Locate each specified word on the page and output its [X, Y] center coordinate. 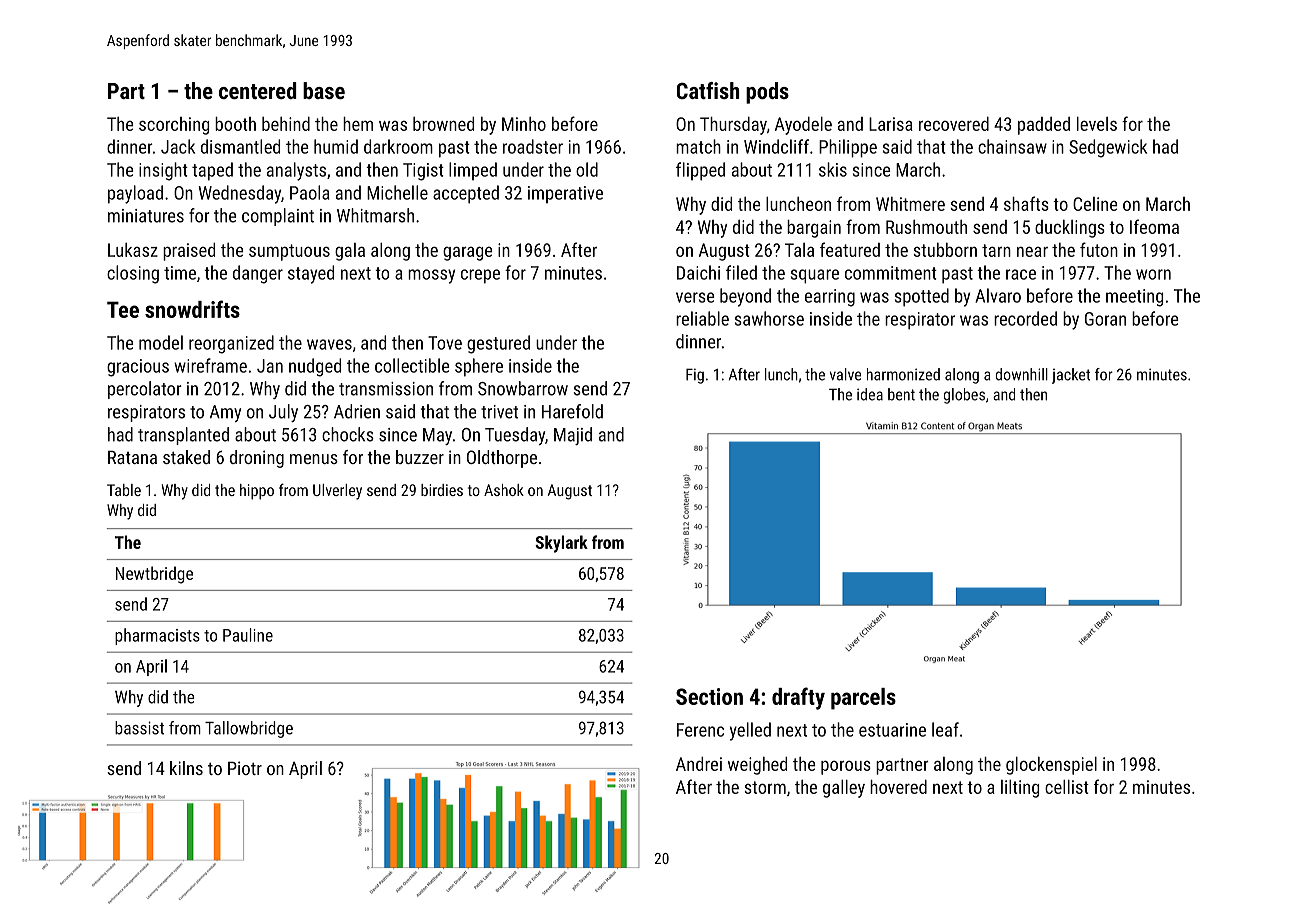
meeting [1134, 298]
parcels [863, 699]
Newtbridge [154, 575]
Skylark [561, 544]
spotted [922, 297]
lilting [1020, 789]
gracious [138, 368]
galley [844, 789]
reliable [702, 318]
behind [286, 124]
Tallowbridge [249, 729]
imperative [565, 194]
